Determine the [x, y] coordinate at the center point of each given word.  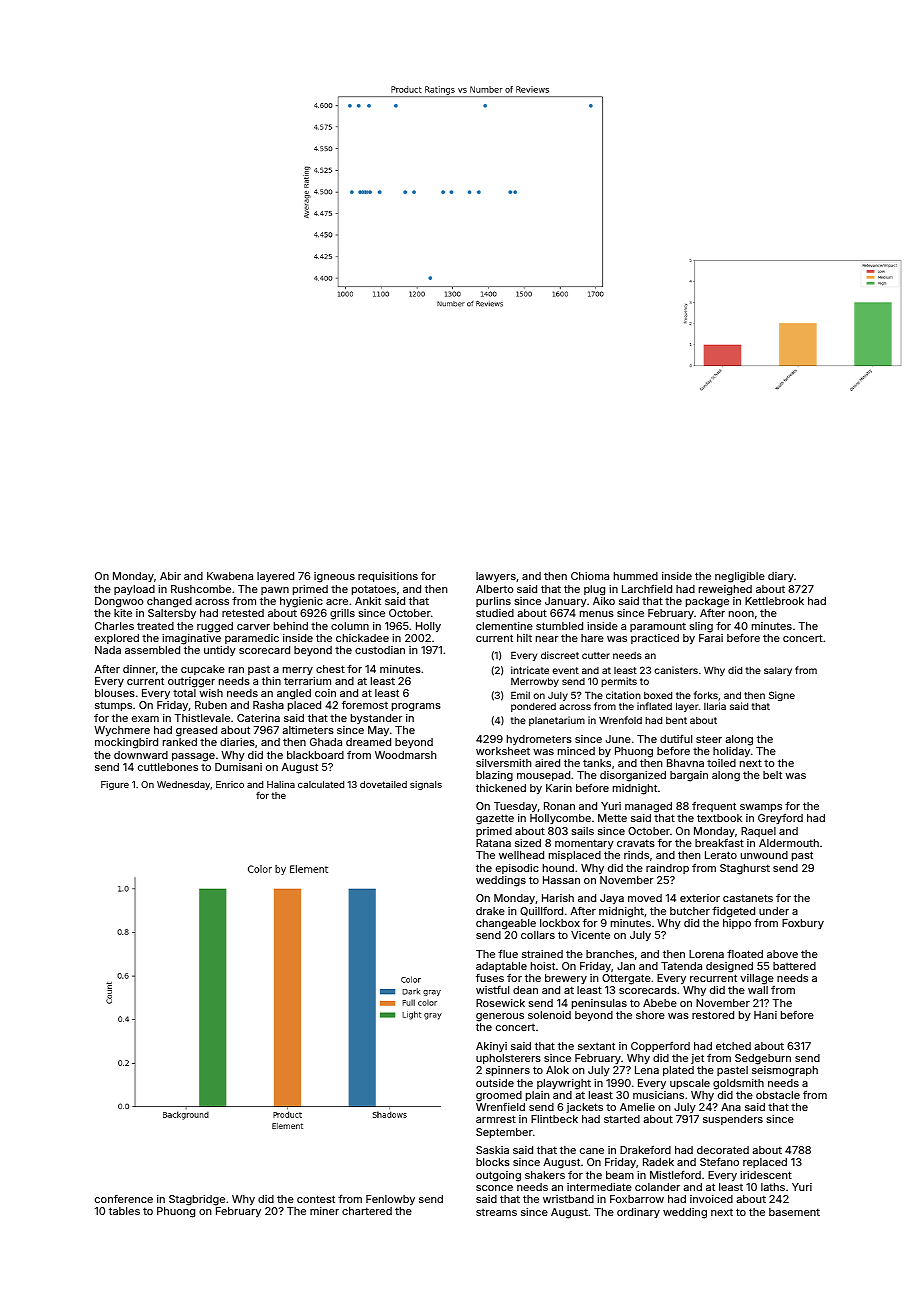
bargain [689, 776]
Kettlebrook [774, 601]
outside [495, 1083]
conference [124, 1199]
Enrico [230, 784]
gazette [495, 819]
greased [196, 731]
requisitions [388, 577]
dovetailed [383, 784]
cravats [636, 843]
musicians [658, 1095]
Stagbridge [197, 1200]
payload [134, 590]
